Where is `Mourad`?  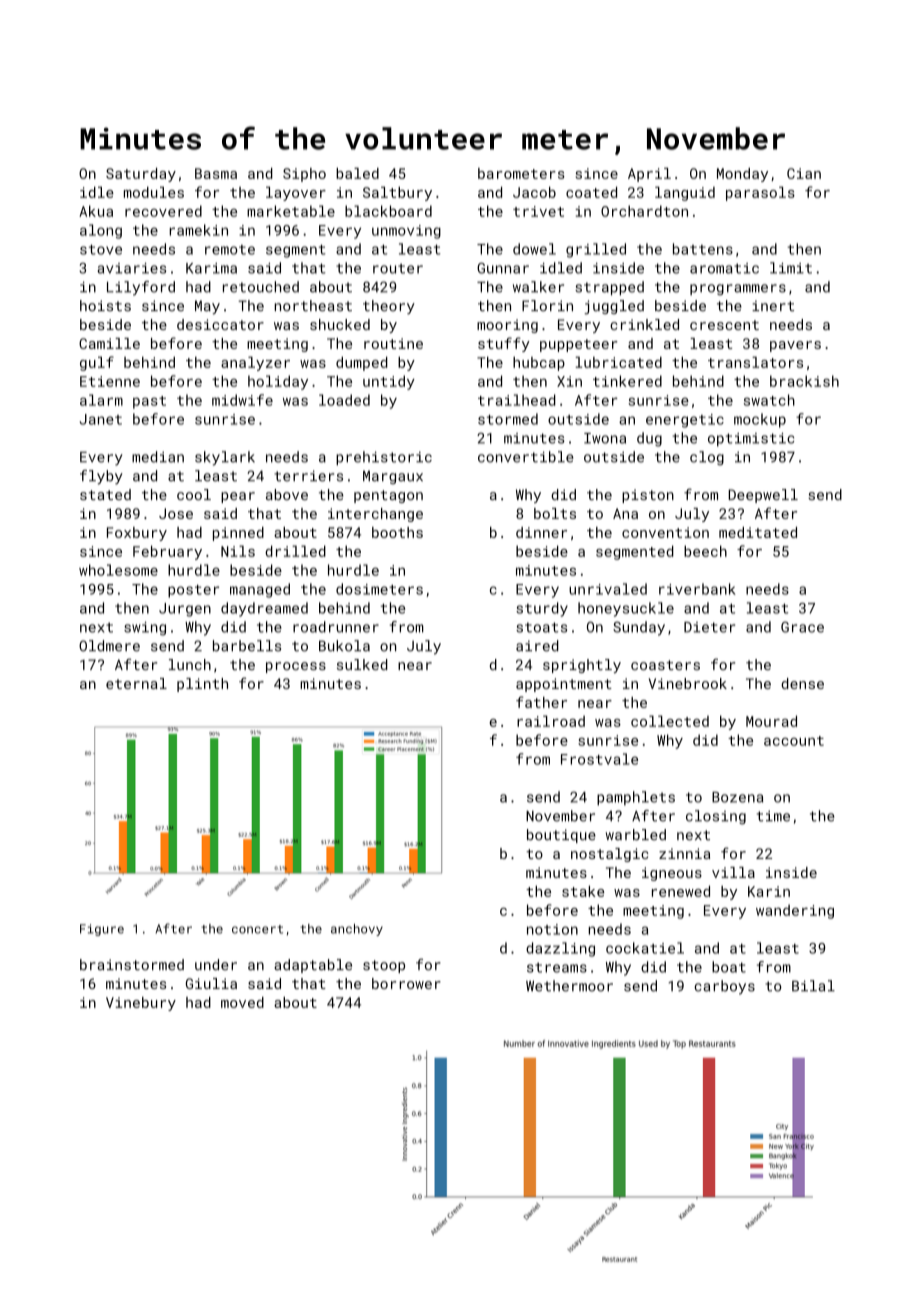
Mourad is located at coordinates (771, 721).
